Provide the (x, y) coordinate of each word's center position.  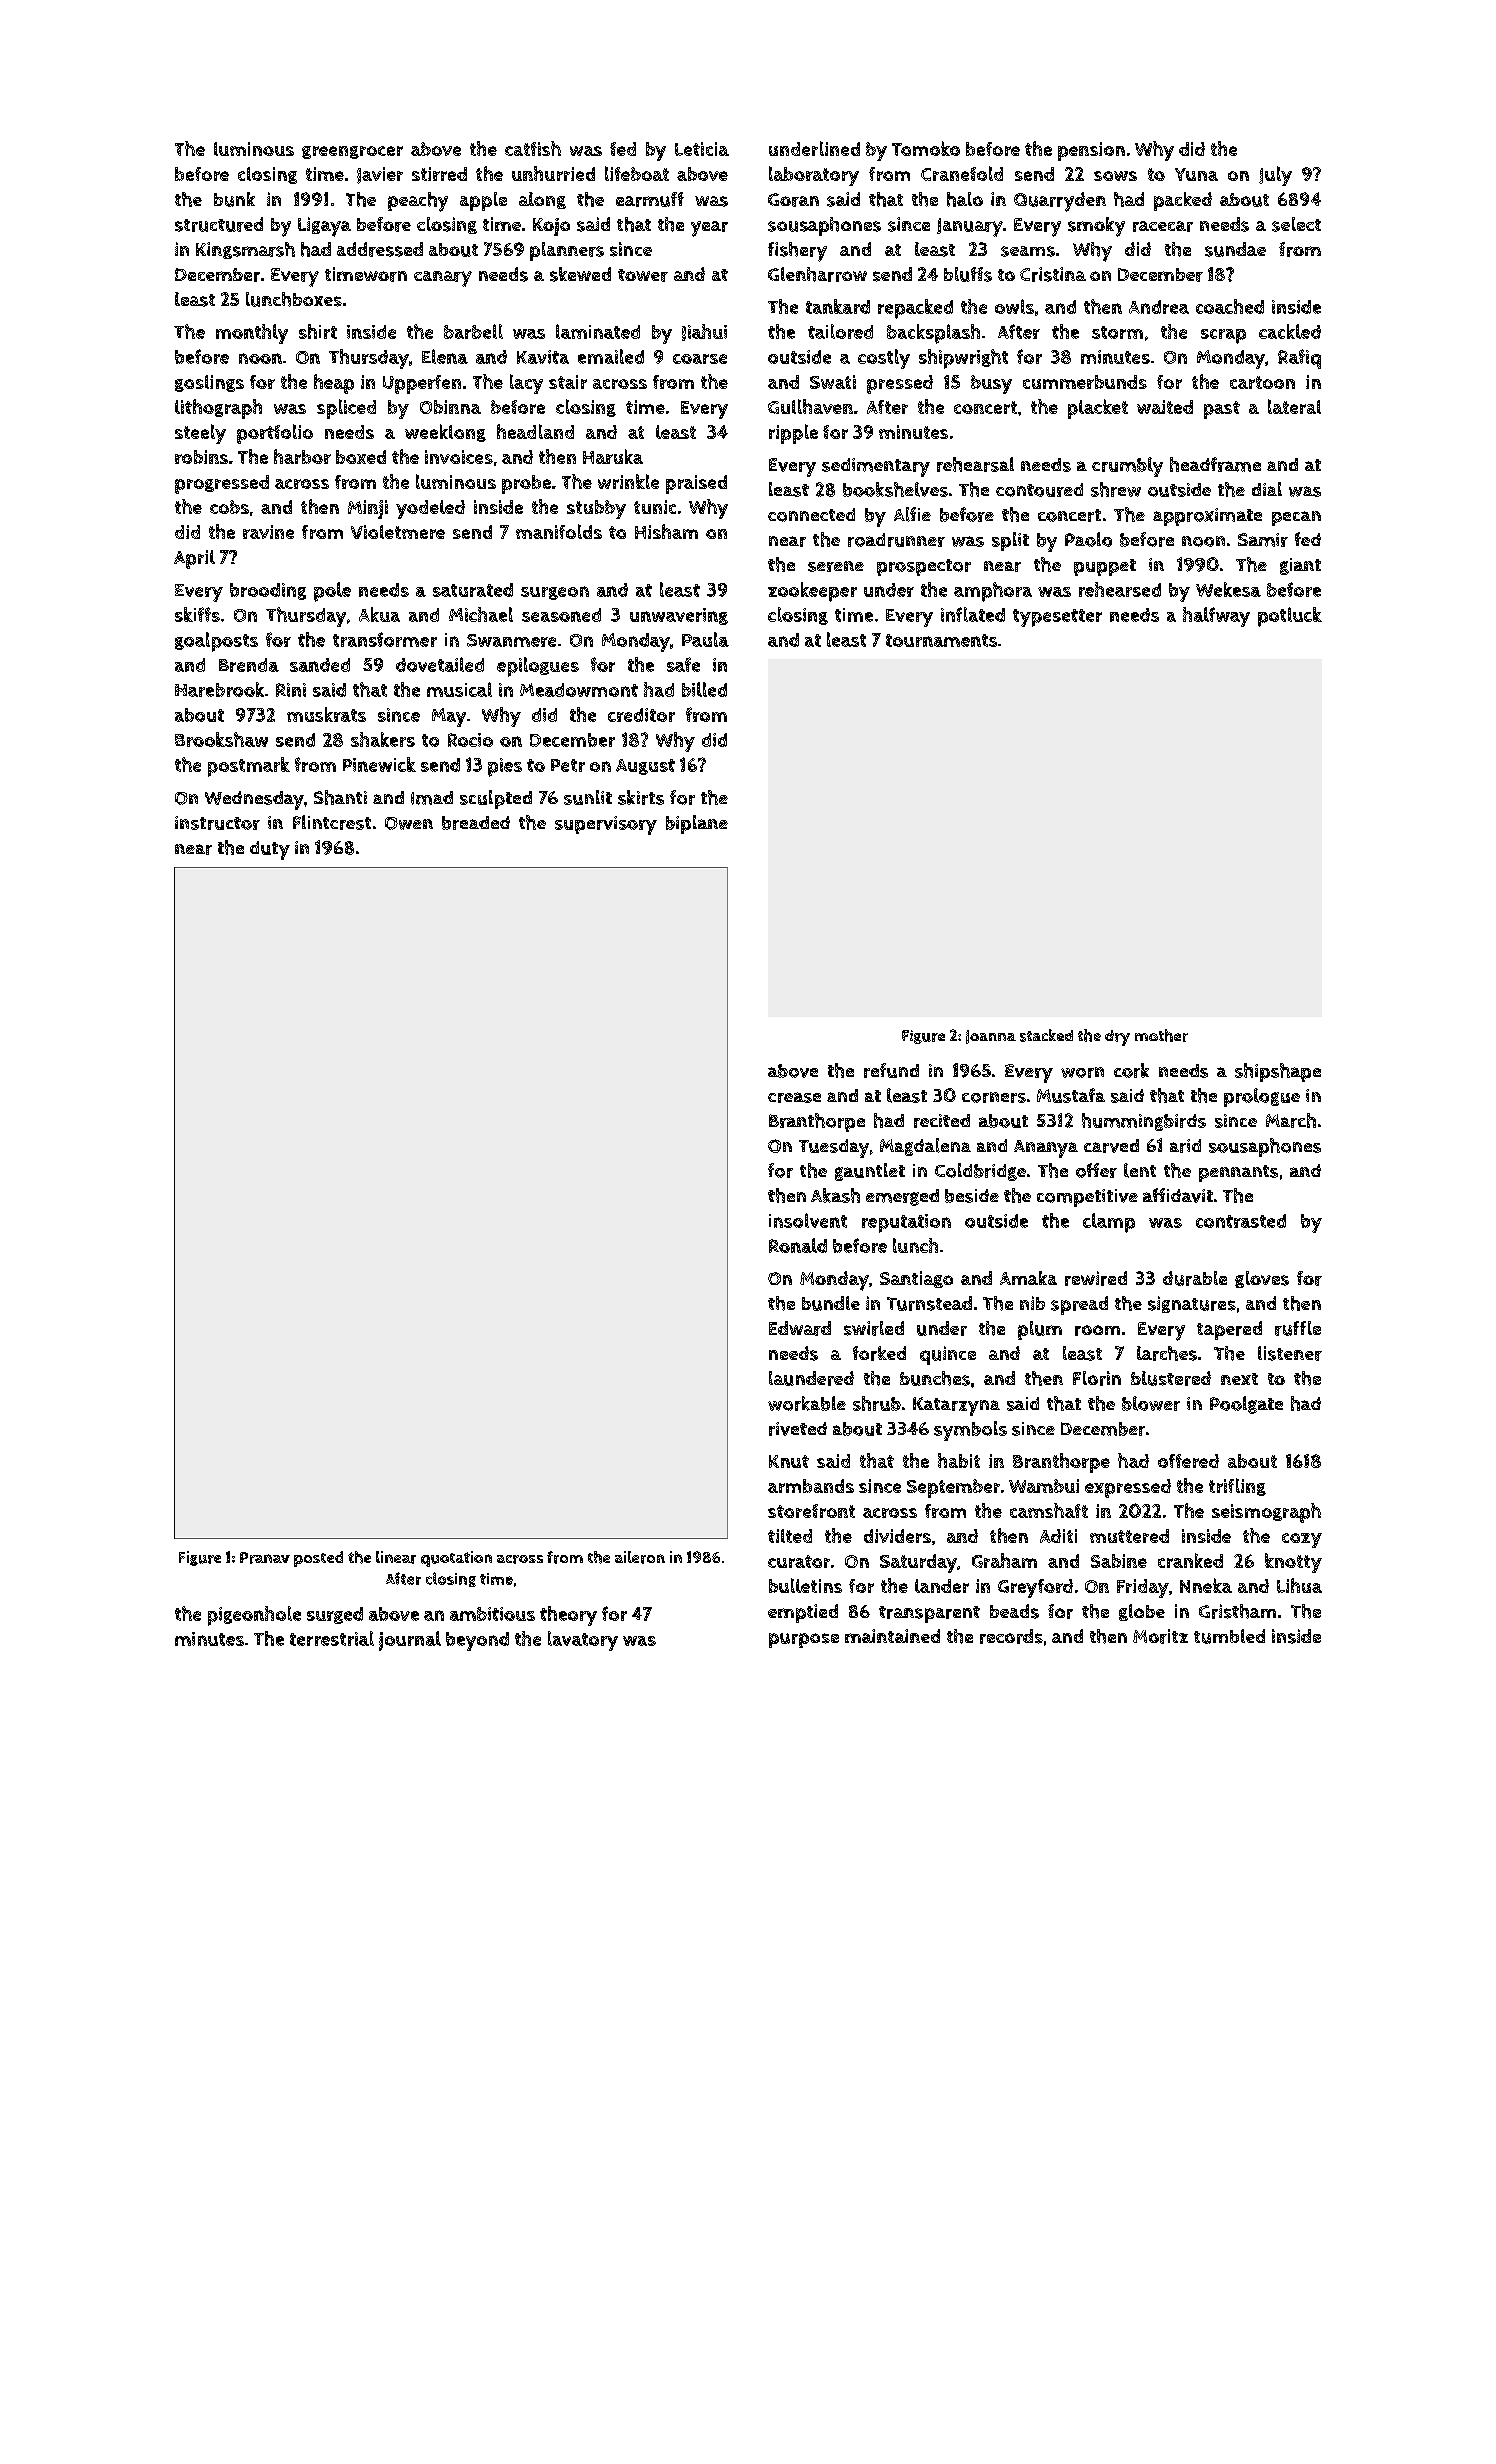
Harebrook (219, 689)
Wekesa (1228, 589)
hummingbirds (1144, 1122)
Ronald (798, 1245)
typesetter (1057, 618)
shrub (877, 1403)
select (1296, 224)
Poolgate (1246, 1405)
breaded (476, 823)
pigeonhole (254, 1616)
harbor (302, 456)
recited (942, 1121)
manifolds (559, 531)
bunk (234, 199)
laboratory (814, 176)
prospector (924, 567)
